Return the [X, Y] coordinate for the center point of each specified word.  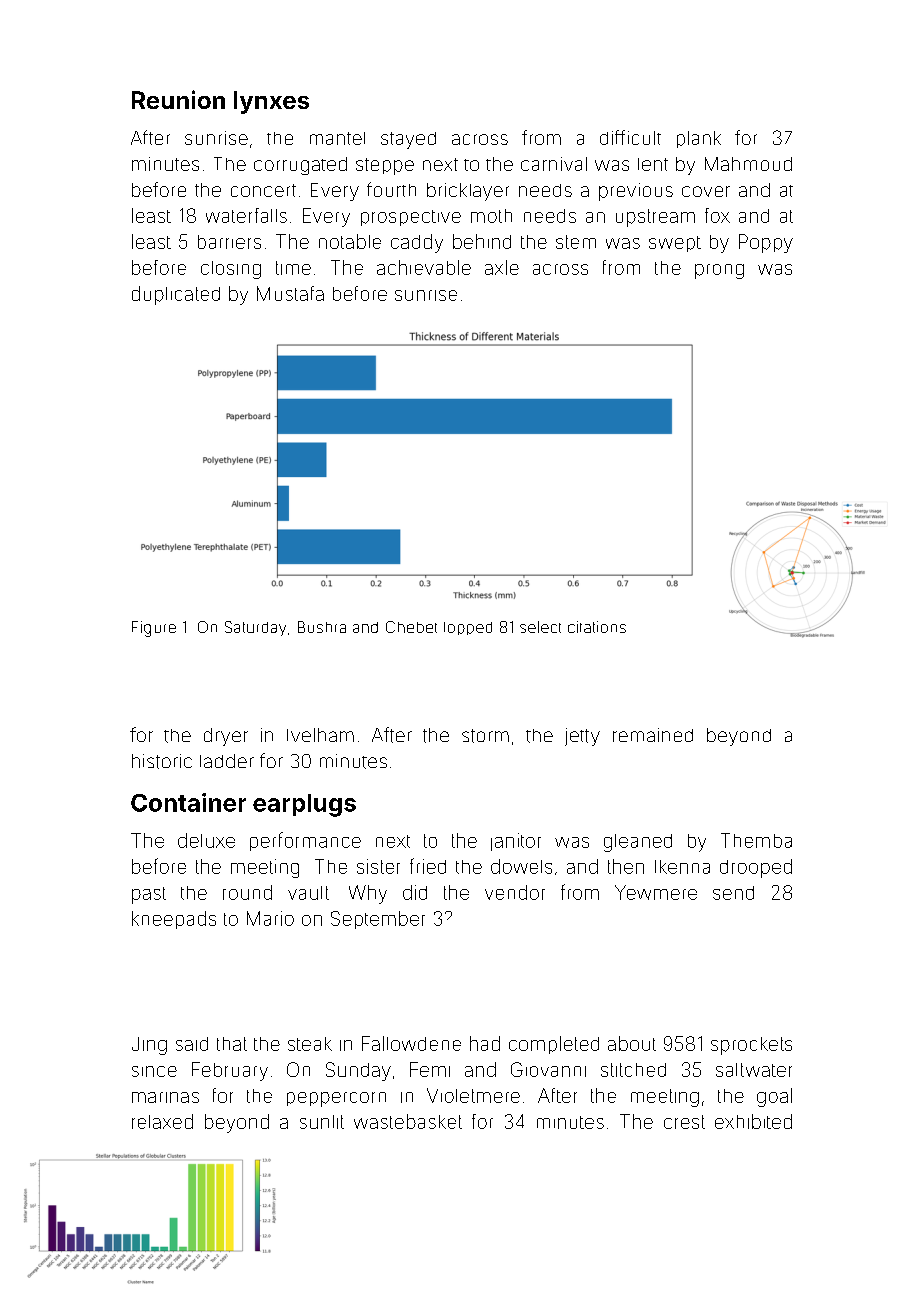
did [415, 892]
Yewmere [656, 892]
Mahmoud [748, 164]
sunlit [322, 1122]
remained [653, 735]
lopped [468, 628]
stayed [408, 140]
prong [719, 271]
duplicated [176, 295]
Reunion [178, 99]
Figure [154, 629]
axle [502, 267]
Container [188, 802]
